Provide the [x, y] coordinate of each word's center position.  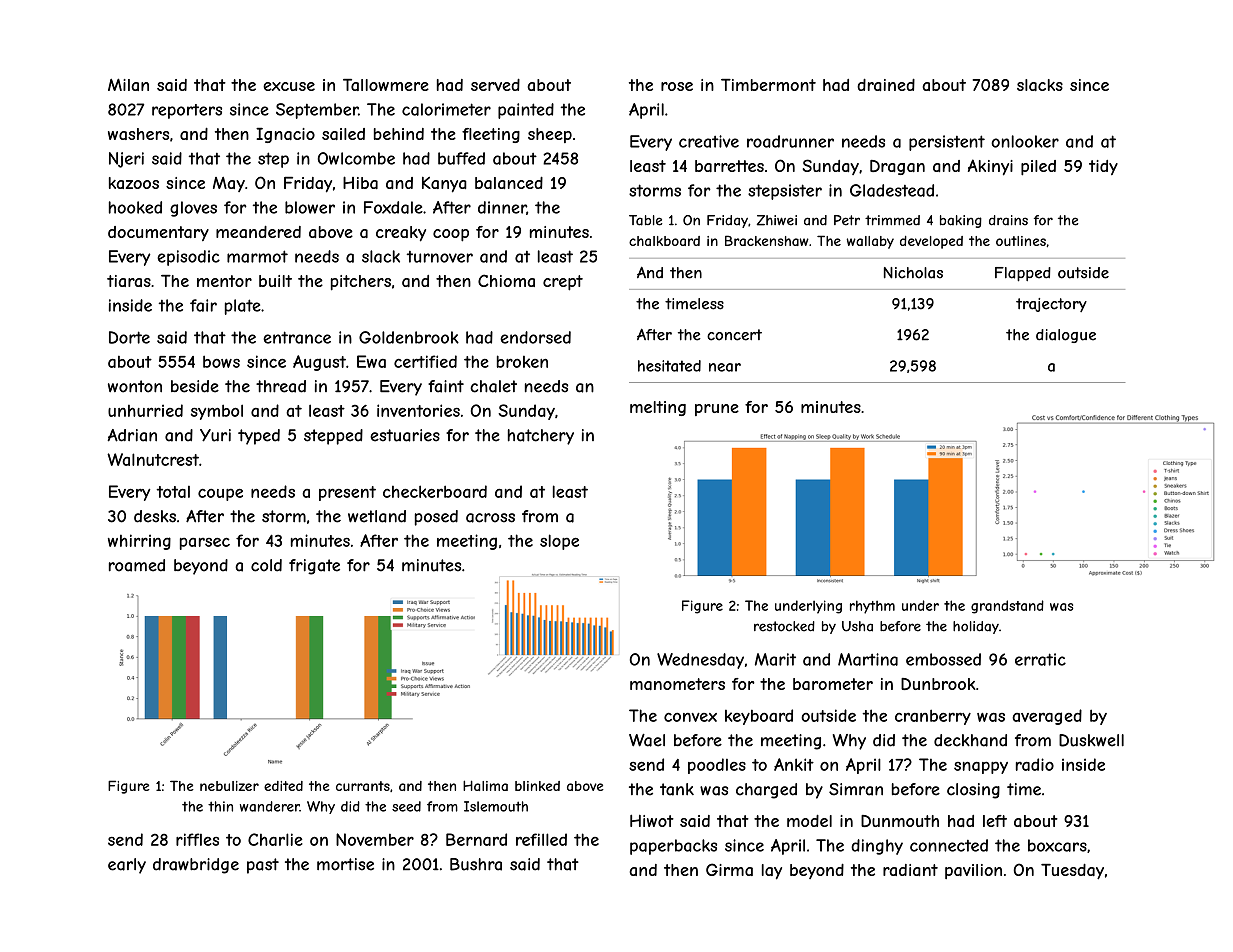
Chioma [506, 280]
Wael [647, 740]
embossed [943, 659]
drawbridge [196, 866]
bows [221, 361]
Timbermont [768, 85]
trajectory [1051, 305]
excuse [289, 86]
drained [886, 85]
